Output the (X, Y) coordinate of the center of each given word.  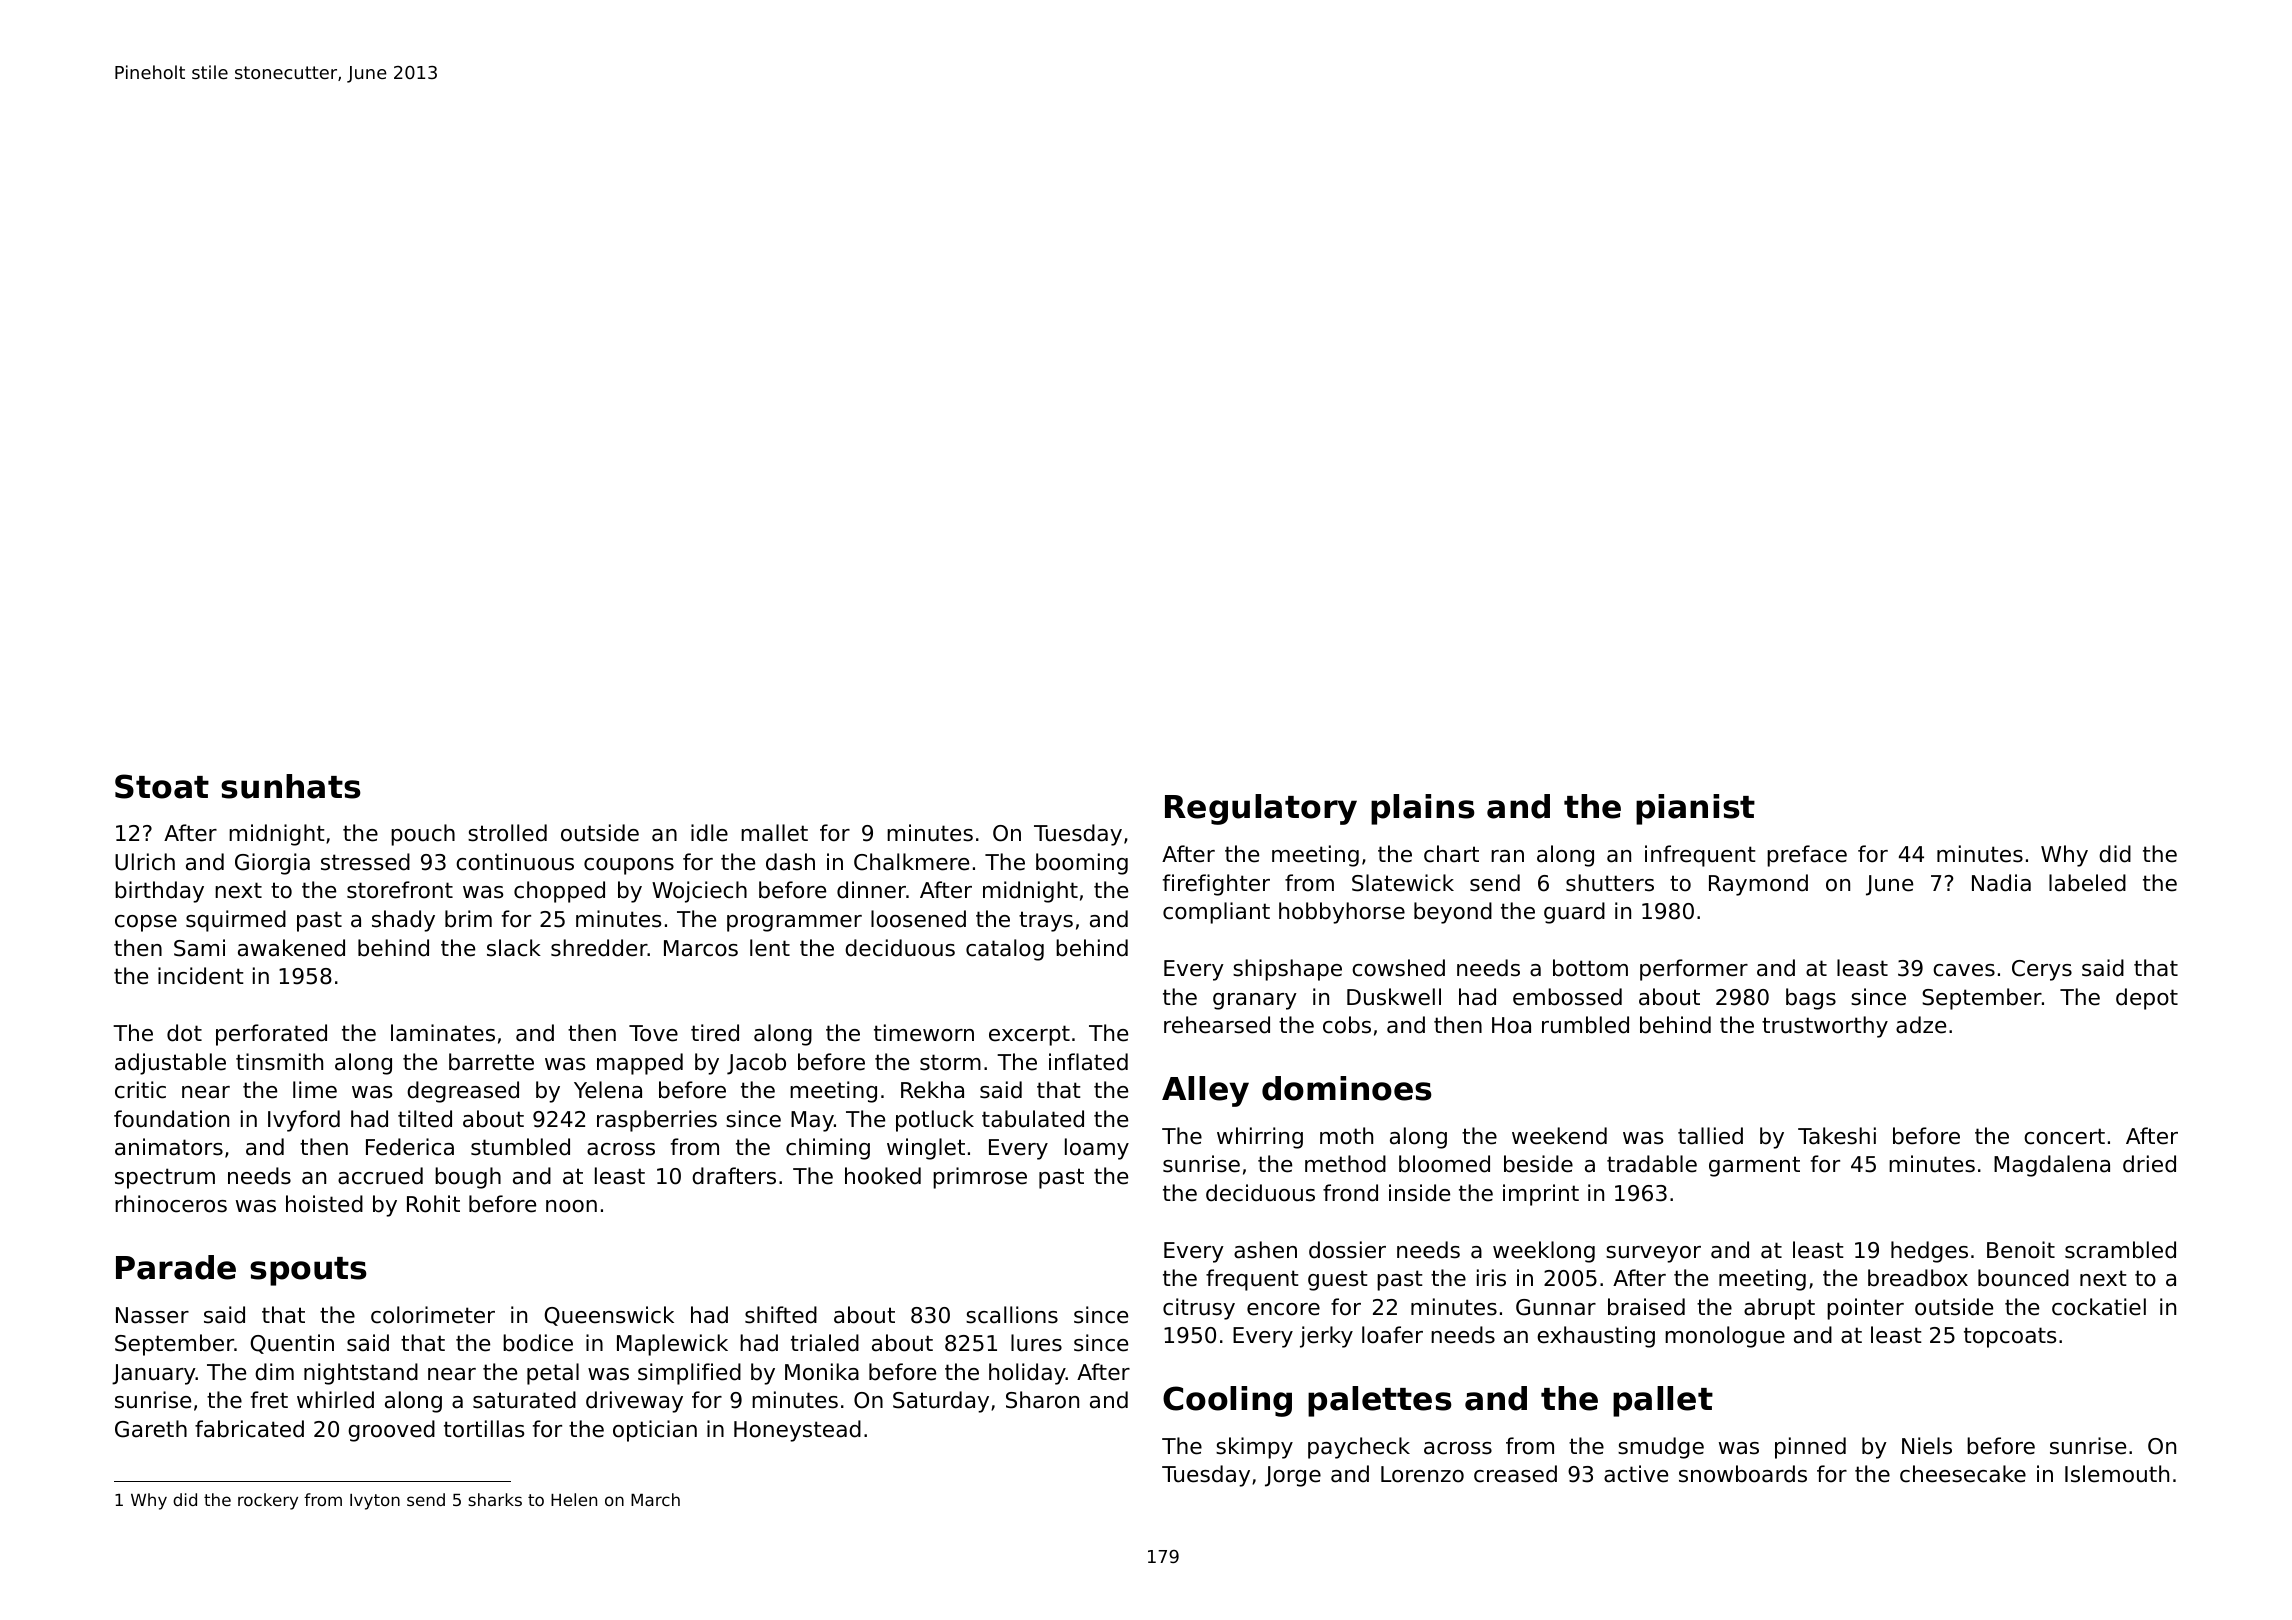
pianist (1695, 809)
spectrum (165, 1178)
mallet (774, 833)
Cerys (2042, 970)
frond (1350, 1193)
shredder (599, 948)
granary (1255, 1001)
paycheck (1359, 1448)
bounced (2023, 1278)
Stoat (162, 786)
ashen (1265, 1250)
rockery (268, 1501)
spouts (308, 1271)
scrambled (2120, 1250)
